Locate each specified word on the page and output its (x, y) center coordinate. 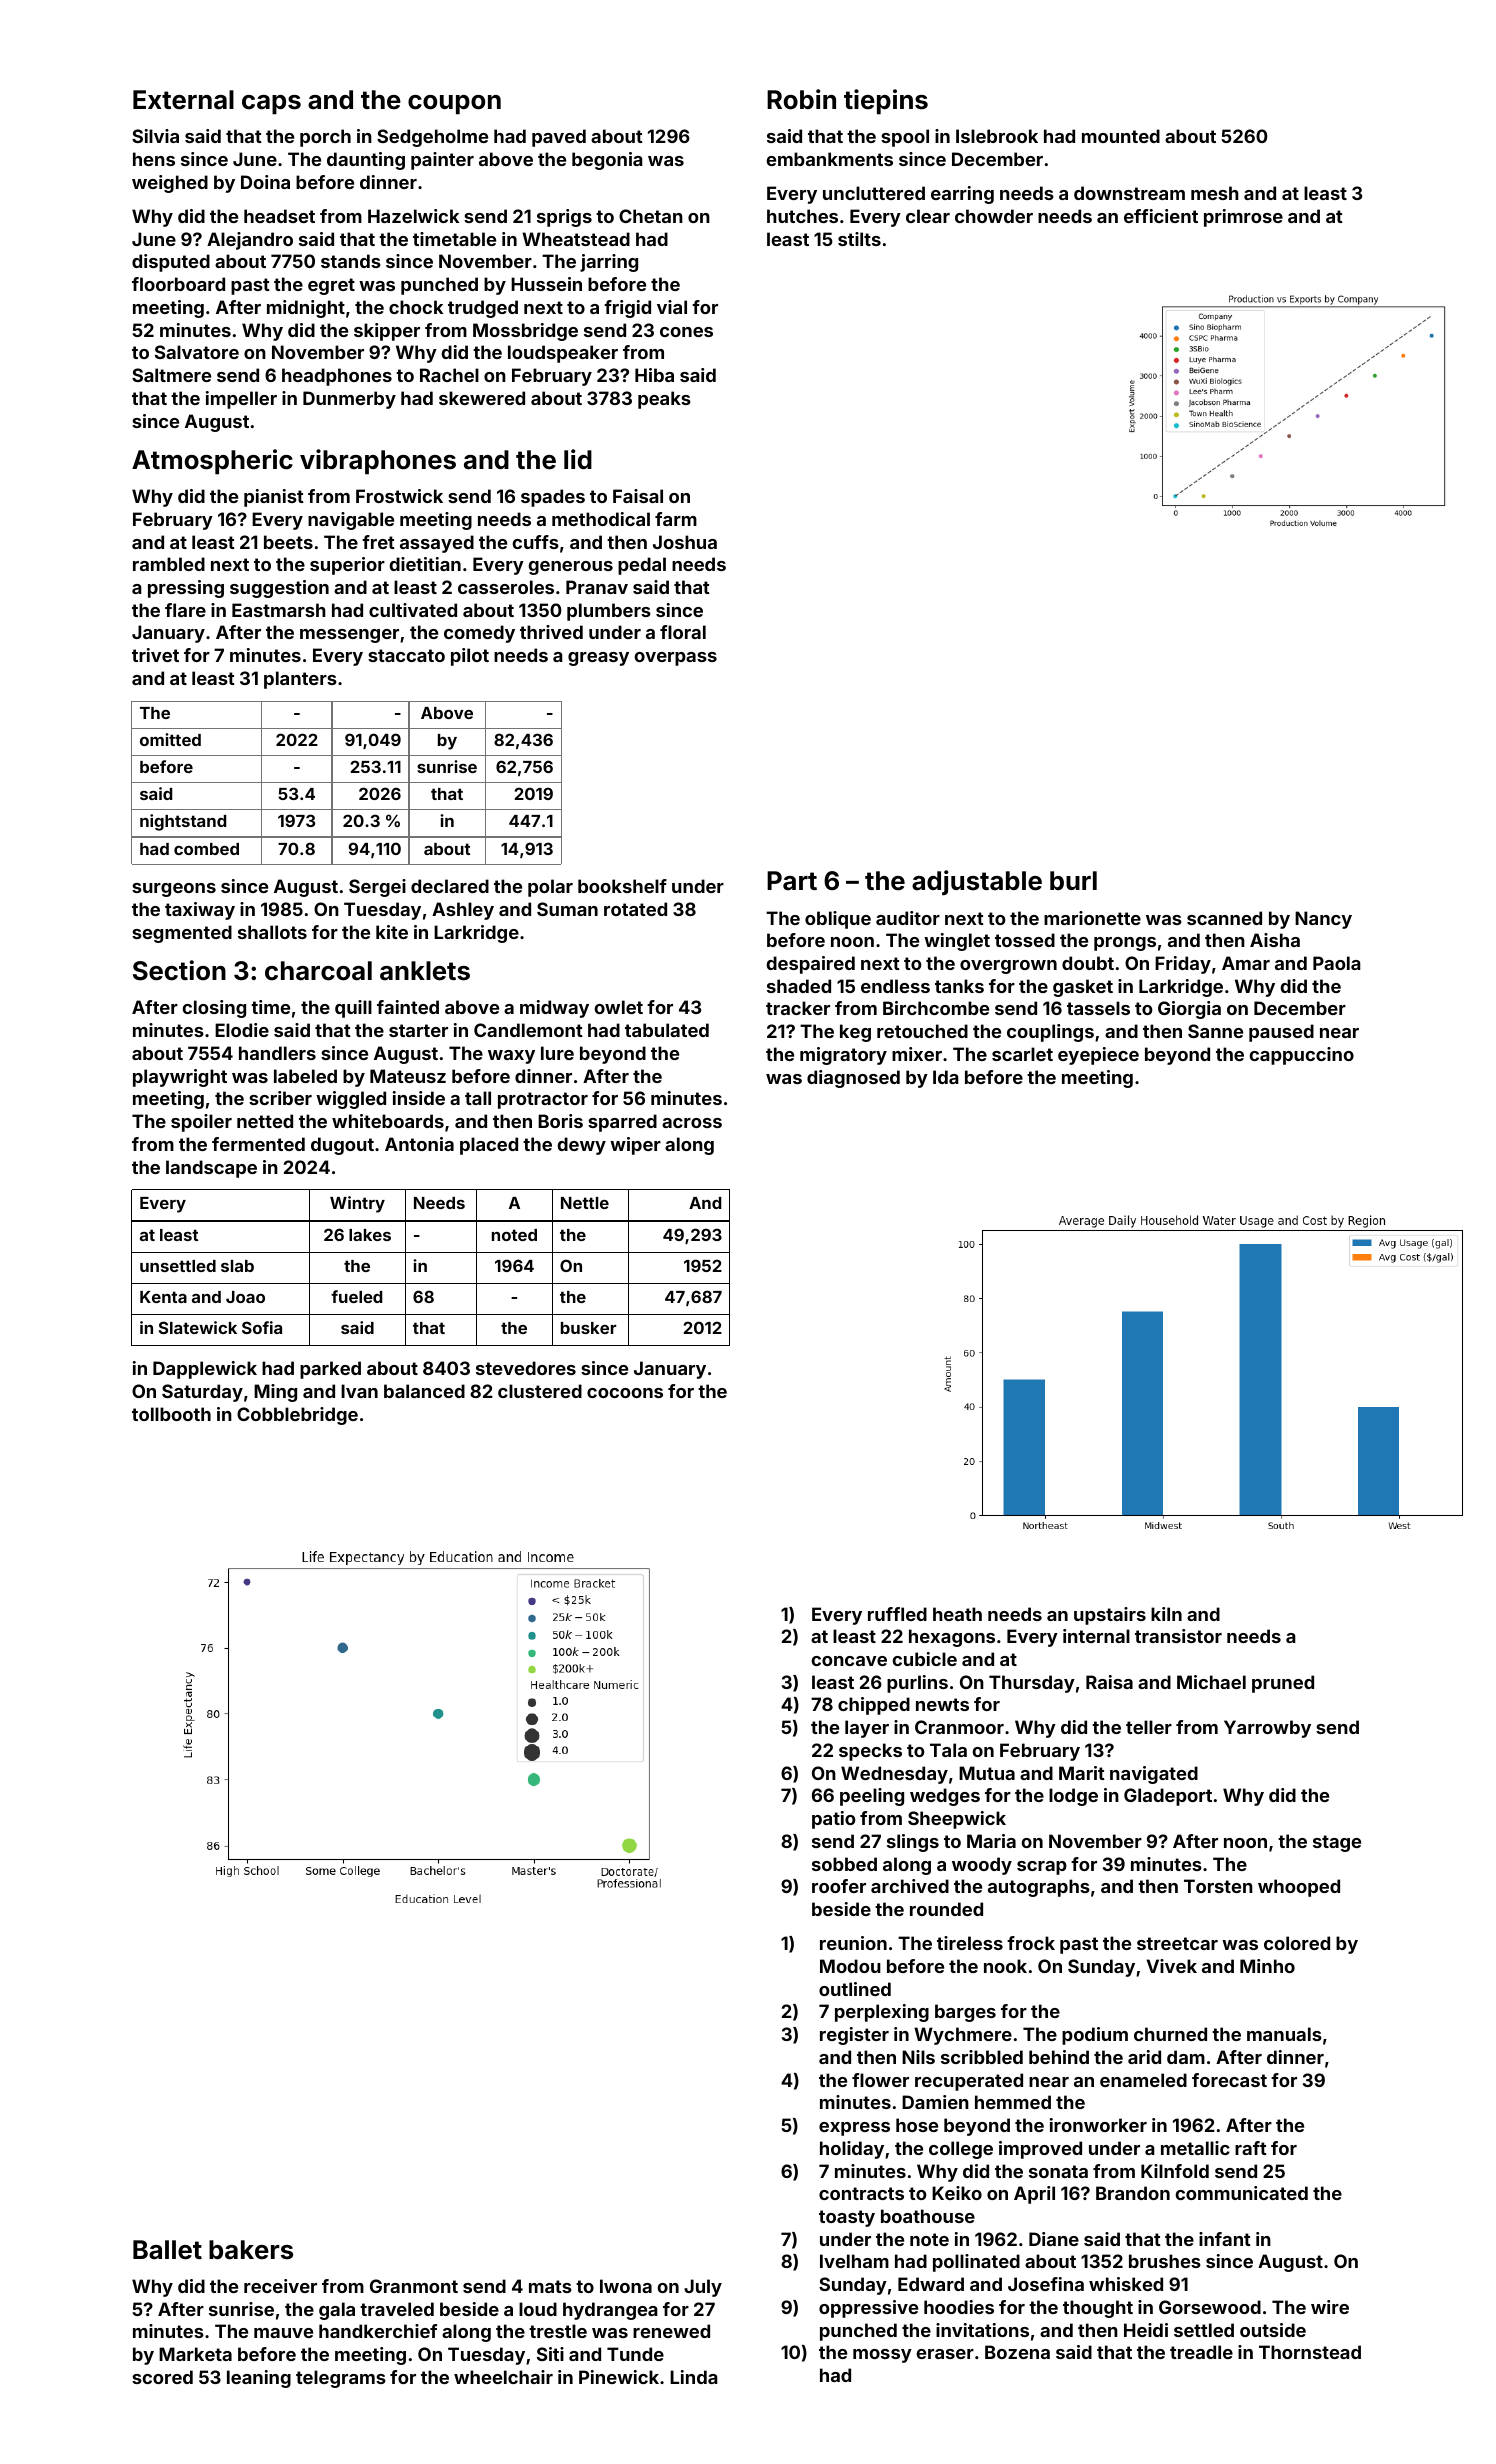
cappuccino (1302, 1056)
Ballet (167, 2250)
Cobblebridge (297, 1416)
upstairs (1110, 1616)
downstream (1129, 193)
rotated (635, 909)
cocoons (625, 1393)
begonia (607, 161)
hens (154, 159)
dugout (342, 1146)
